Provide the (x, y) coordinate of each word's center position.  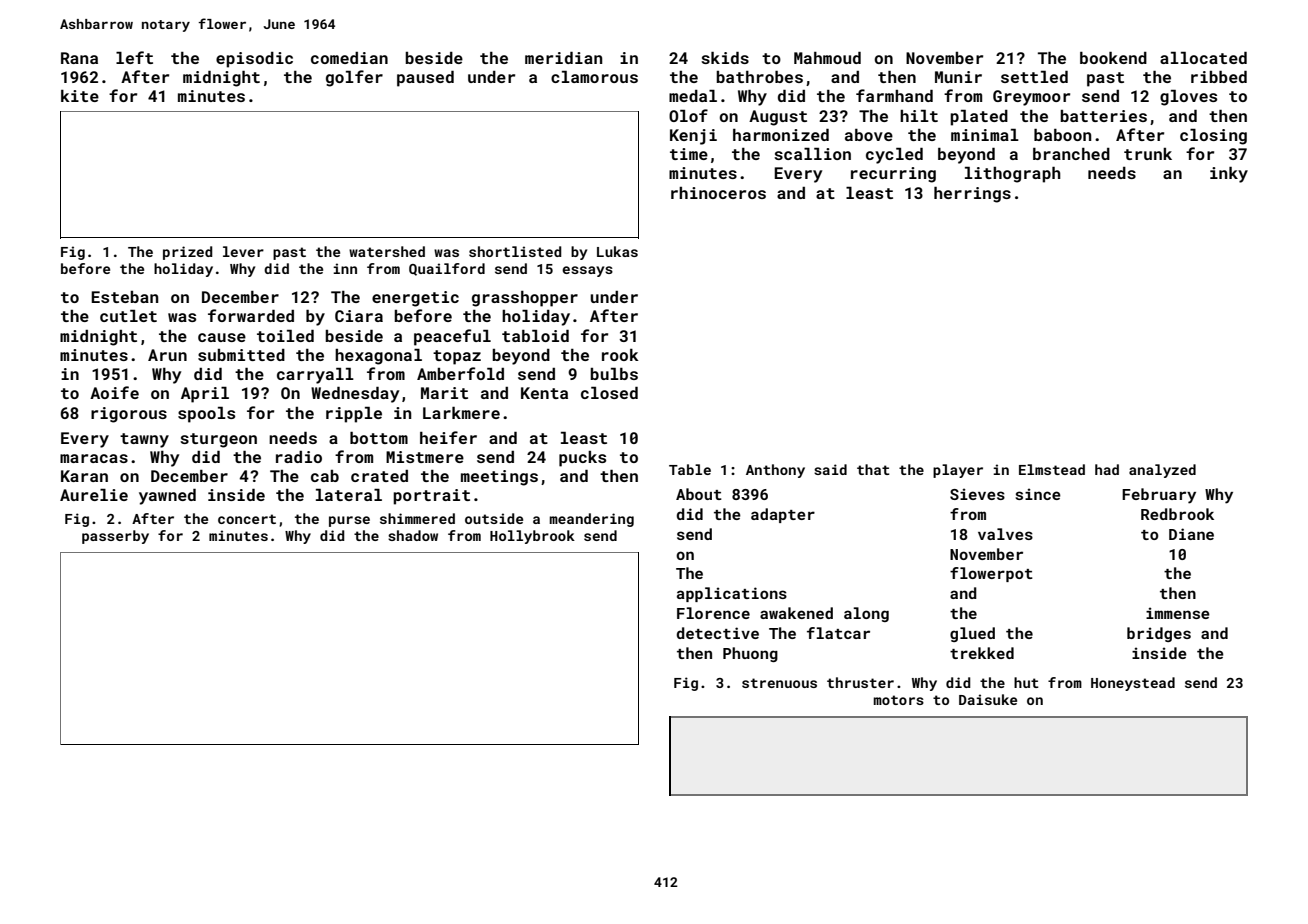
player (958, 471)
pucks (582, 459)
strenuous (779, 683)
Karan (84, 476)
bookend (1113, 58)
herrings (972, 195)
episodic (254, 60)
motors (898, 700)
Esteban (124, 297)
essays (587, 271)
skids (725, 58)
